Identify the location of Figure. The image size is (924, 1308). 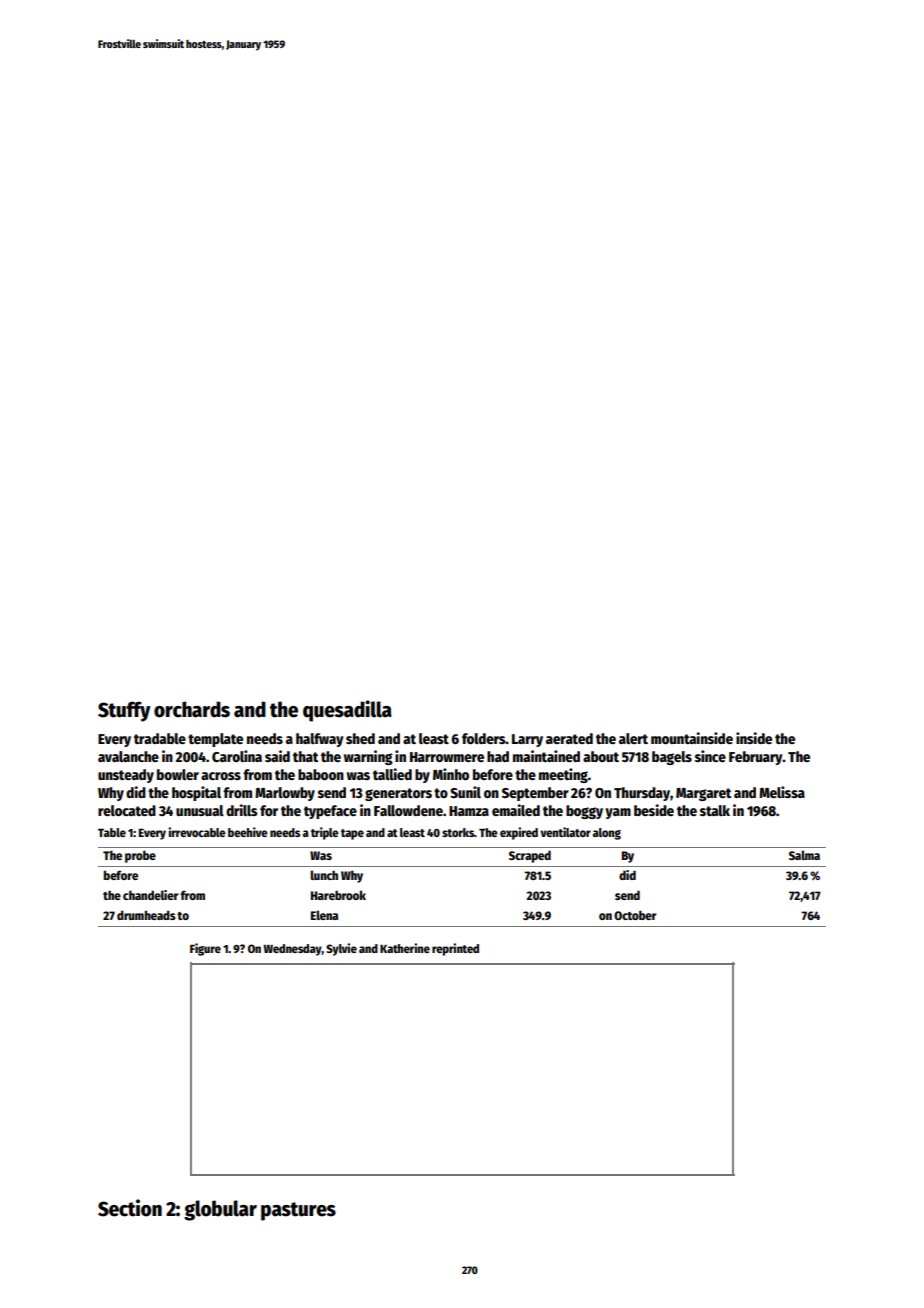
(205, 949).
